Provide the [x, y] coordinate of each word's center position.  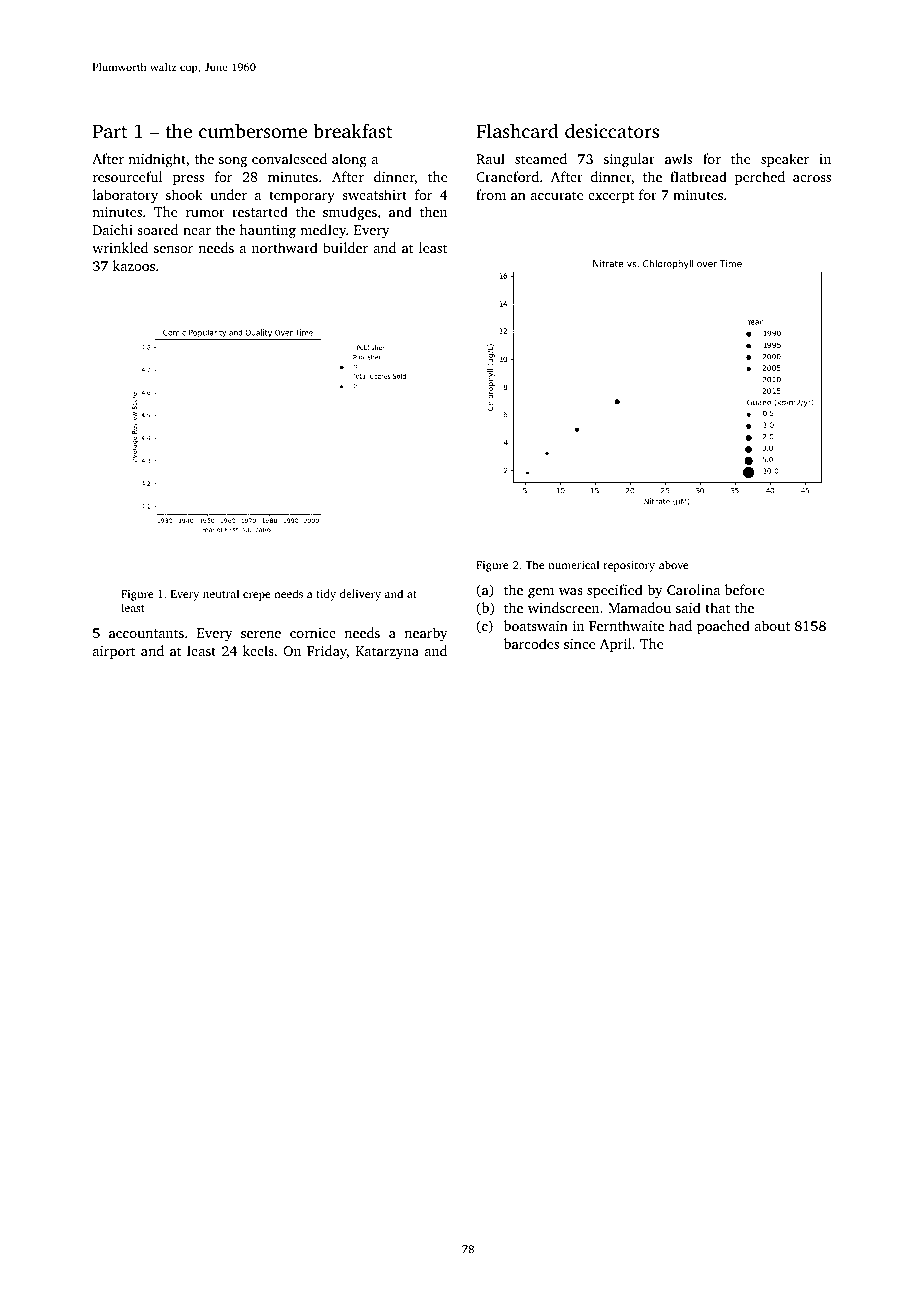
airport [114, 652]
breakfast [352, 130]
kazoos [134, 265]
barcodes [531, 643]
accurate [557, 195]
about [772, 625]
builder [345, 247]
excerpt [611, 197]
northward [285, 247]
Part [110, 131]
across [812, 178]
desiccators [612, 130]
